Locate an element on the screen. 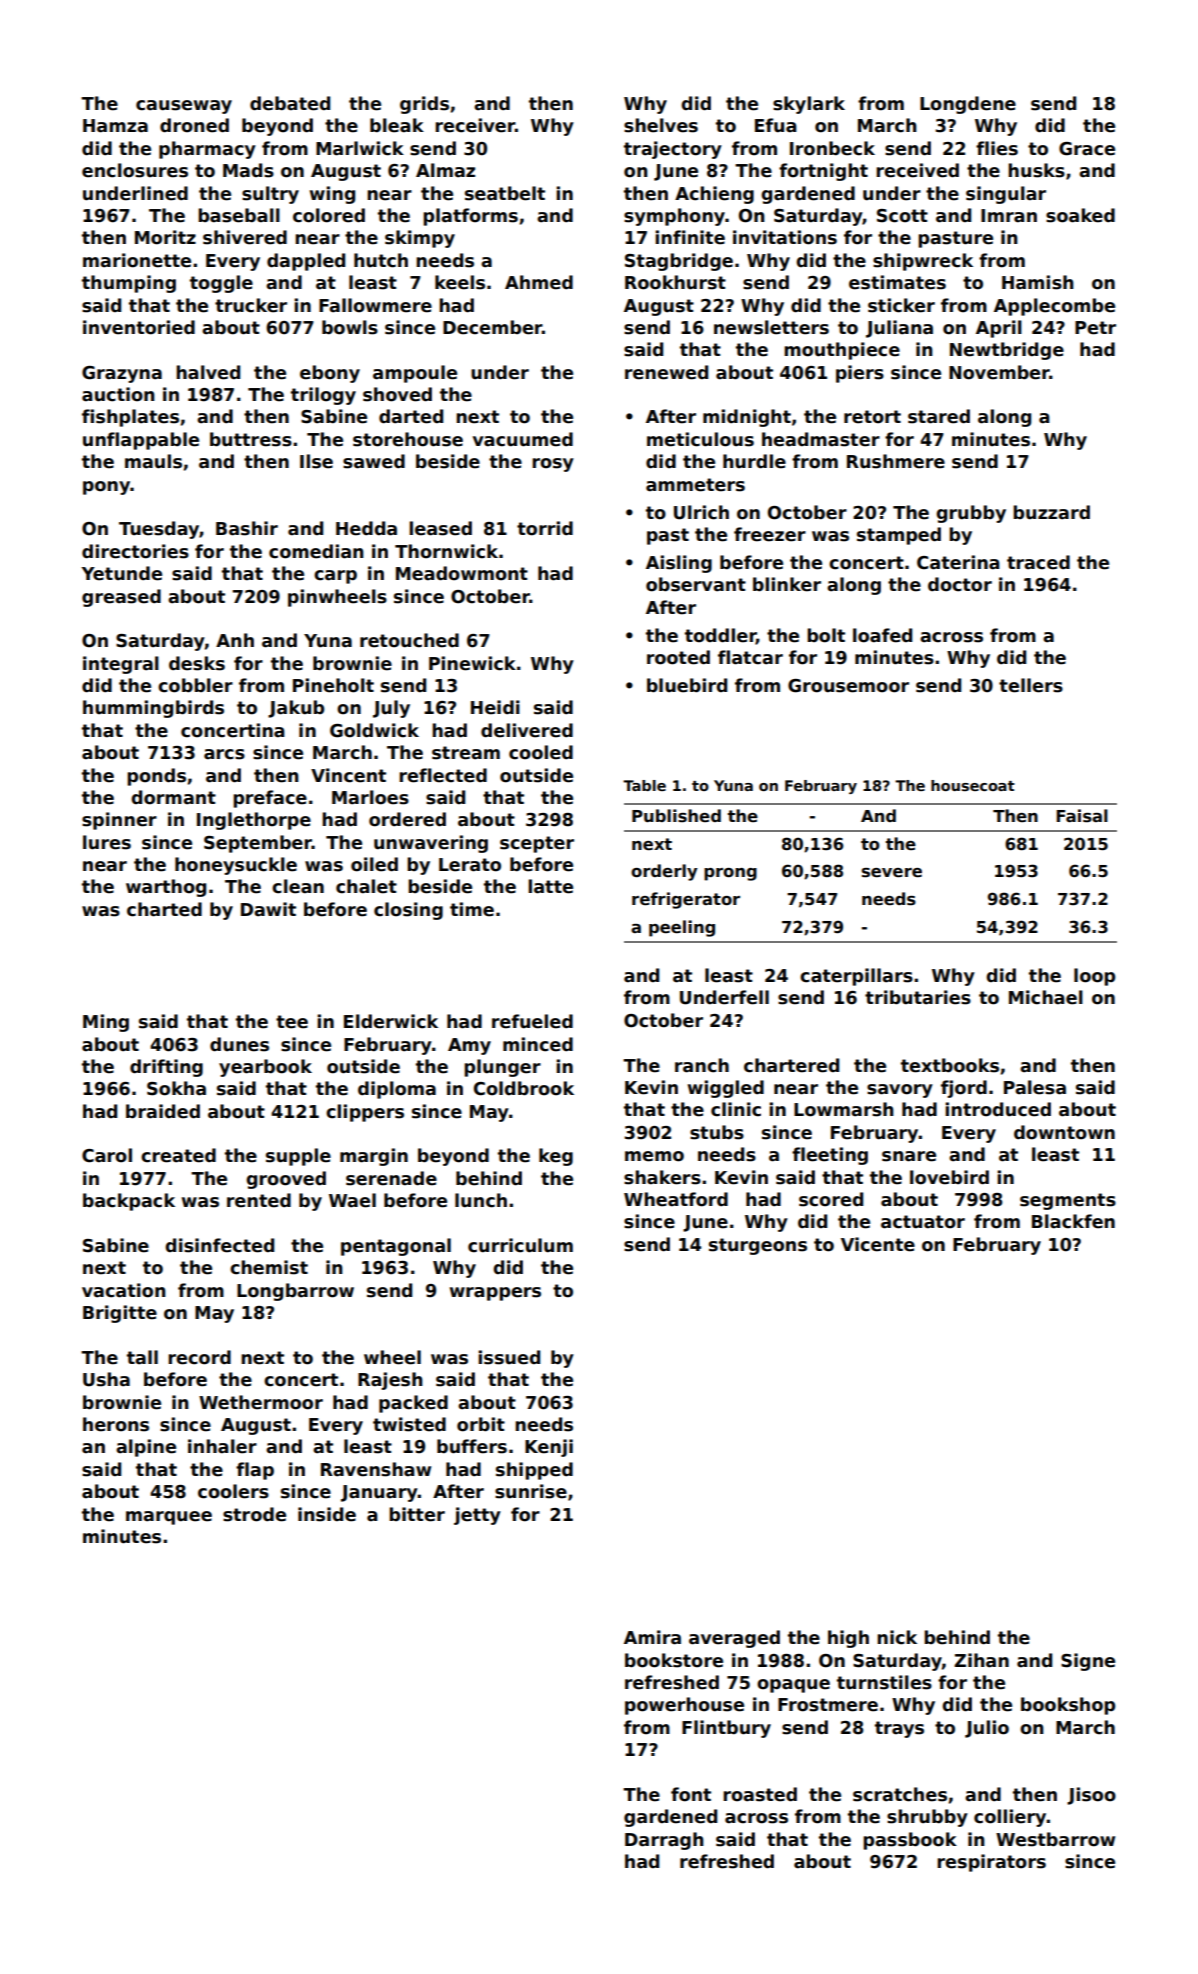 The width and height of the screenshot is (1198, 1974). roasted is located at coordinates (760, 1794).
